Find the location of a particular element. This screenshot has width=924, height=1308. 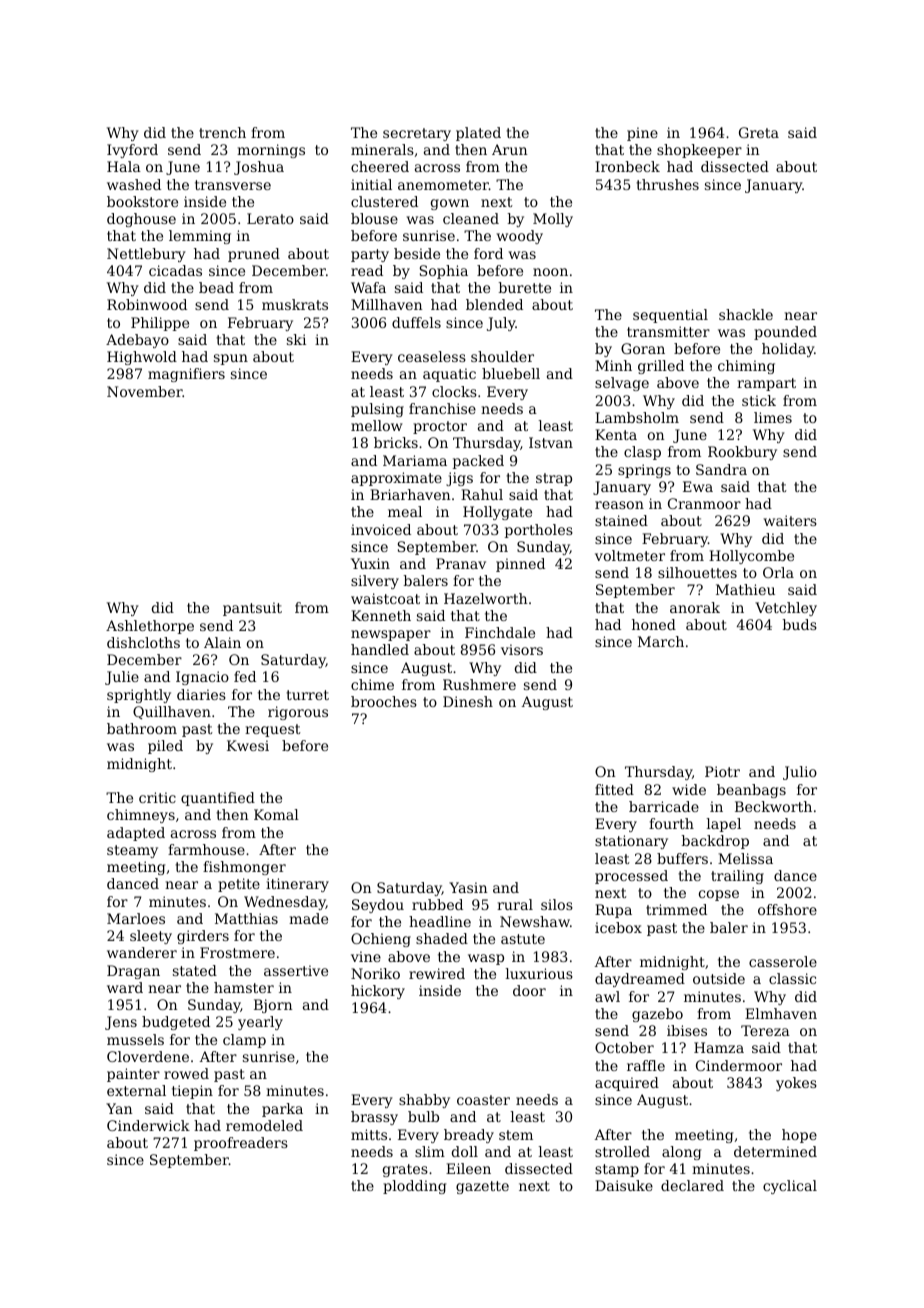

doghouse is located at coordinates (141, 220).
